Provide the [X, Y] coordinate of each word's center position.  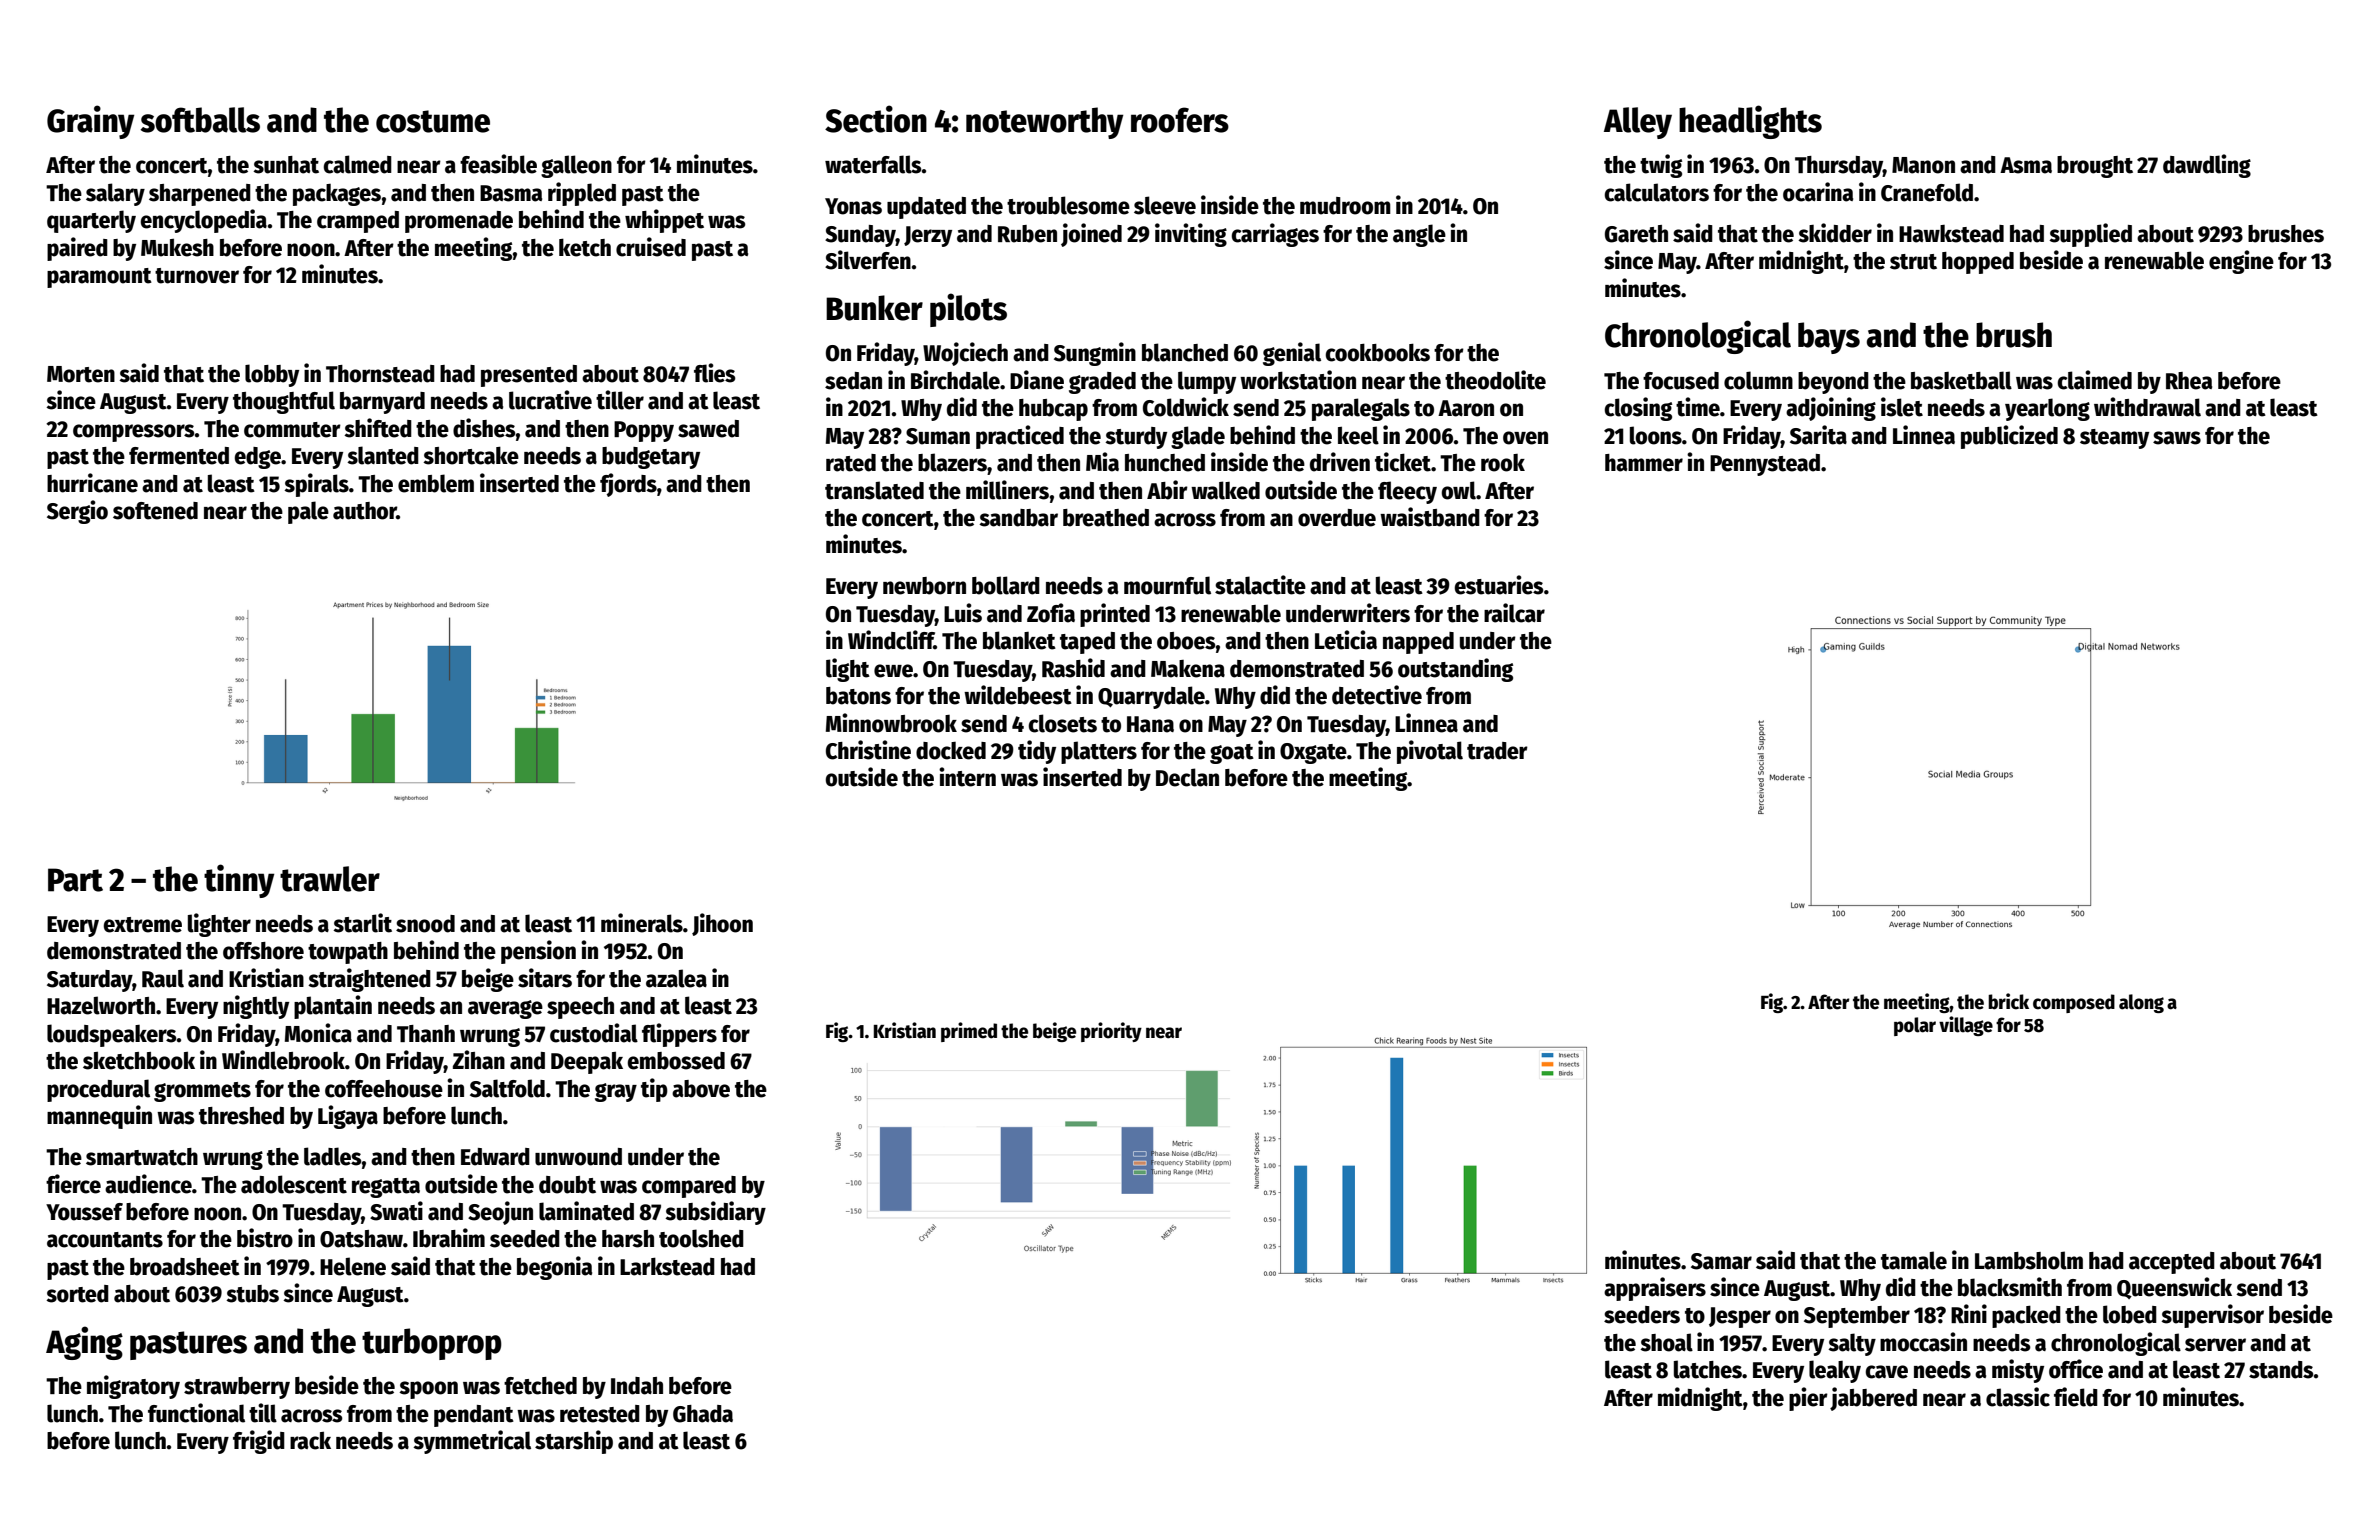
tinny [239, 881]
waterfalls [873, 164]
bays [1829, 338]
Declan [1187, 777]
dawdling [2207, 166]
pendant [474, 1416]
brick [2008, 1001]
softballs [200, 120]
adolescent [294, 1184]
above [701, 1089]
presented [529, 376]
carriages [1275, 235]
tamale [1914, 1260]
